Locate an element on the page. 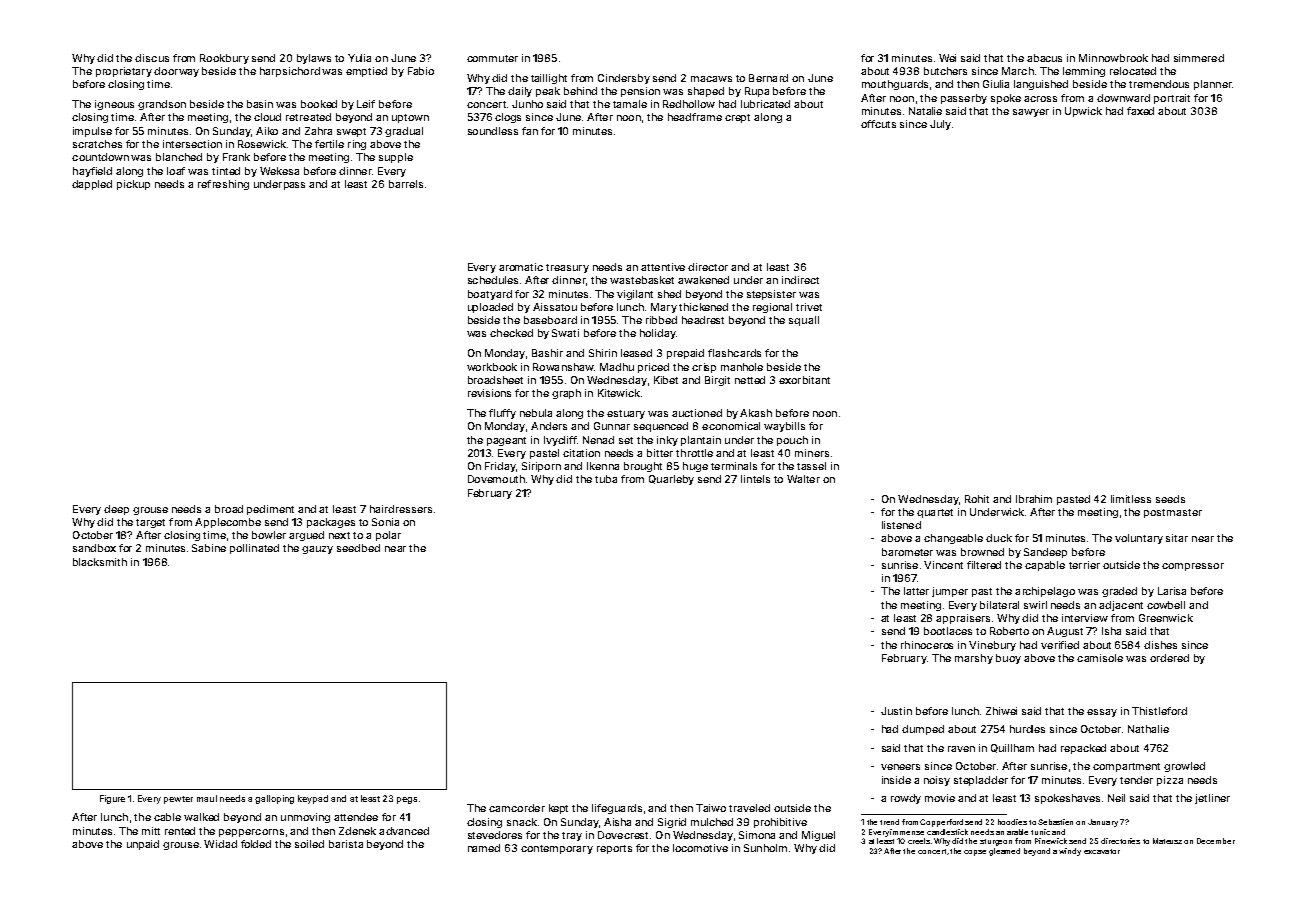  fan is located at coordinates (530, 131).
